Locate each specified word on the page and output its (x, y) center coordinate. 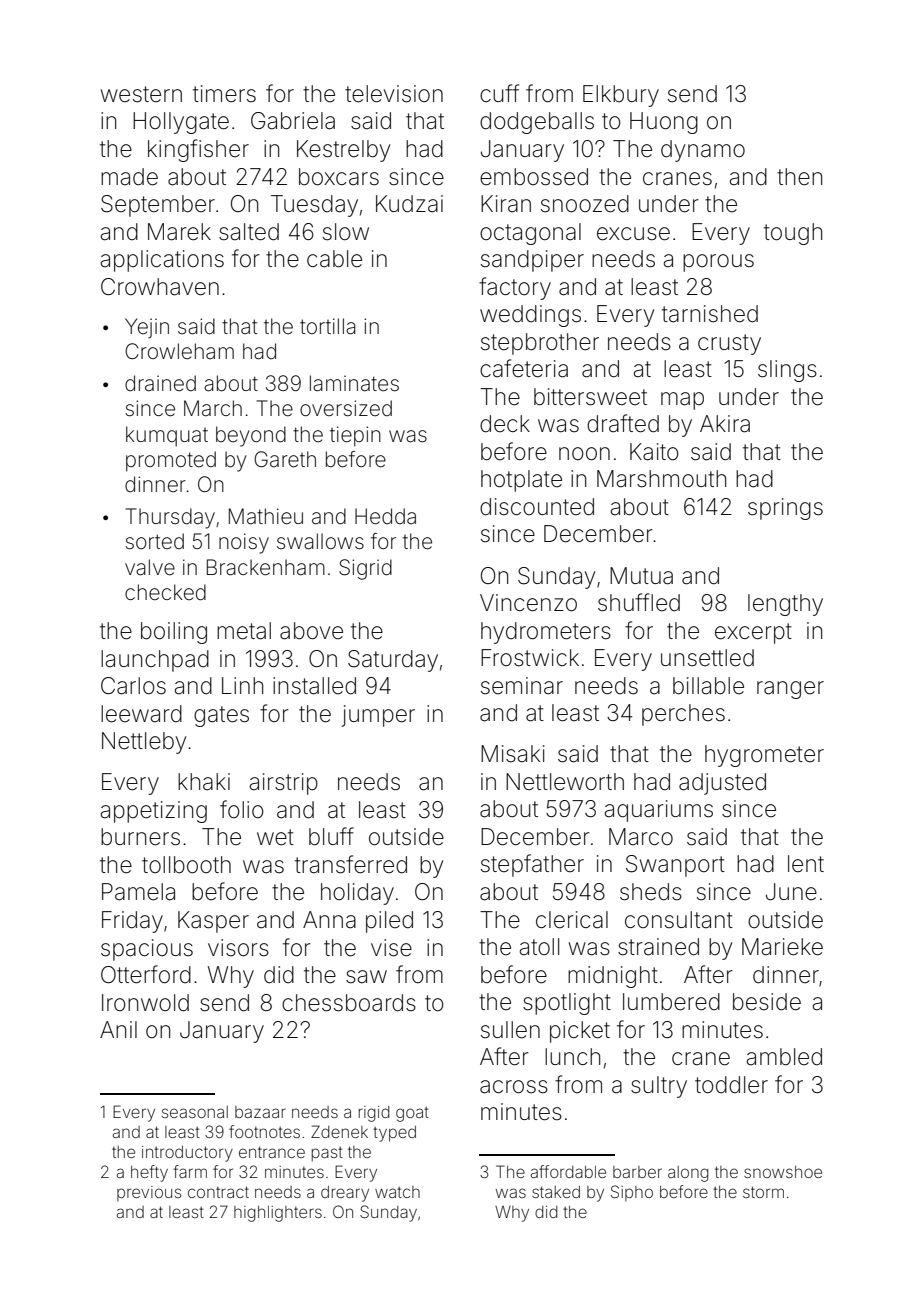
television (394, 94)
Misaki (513, 754)
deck (505, 424)
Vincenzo (528, 603)
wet (275, 837)
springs (785, 509)
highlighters (278, 1214)
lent (806, 864)
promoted (171, 461)
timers (224, 94)
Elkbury (621, 96)
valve (150, 567)
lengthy (785, 605)
